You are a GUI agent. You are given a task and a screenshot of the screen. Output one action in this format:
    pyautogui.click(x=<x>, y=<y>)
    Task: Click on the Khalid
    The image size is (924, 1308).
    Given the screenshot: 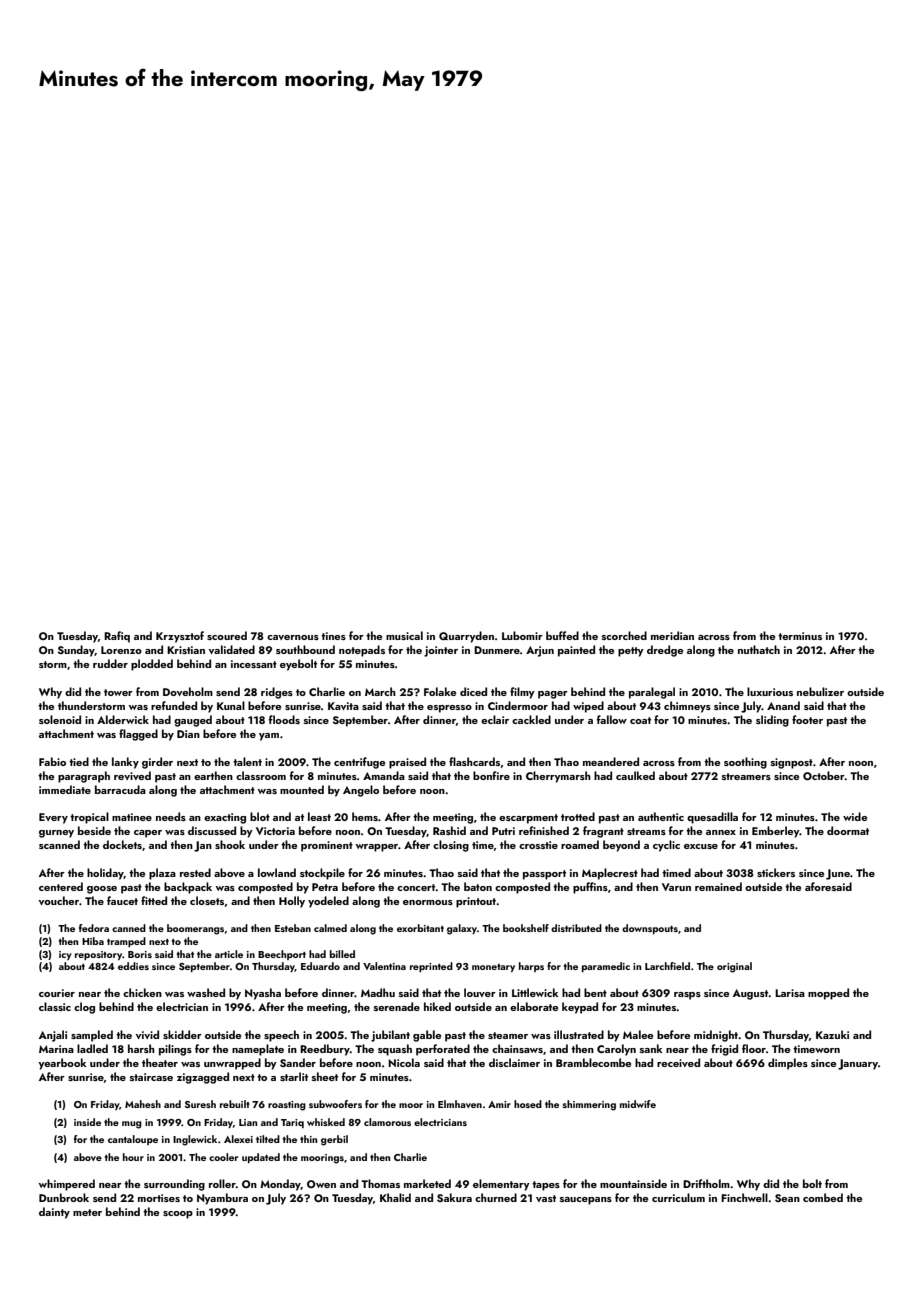 What is the action you would take?
    pyautogui.click(x=395, y=1197)
